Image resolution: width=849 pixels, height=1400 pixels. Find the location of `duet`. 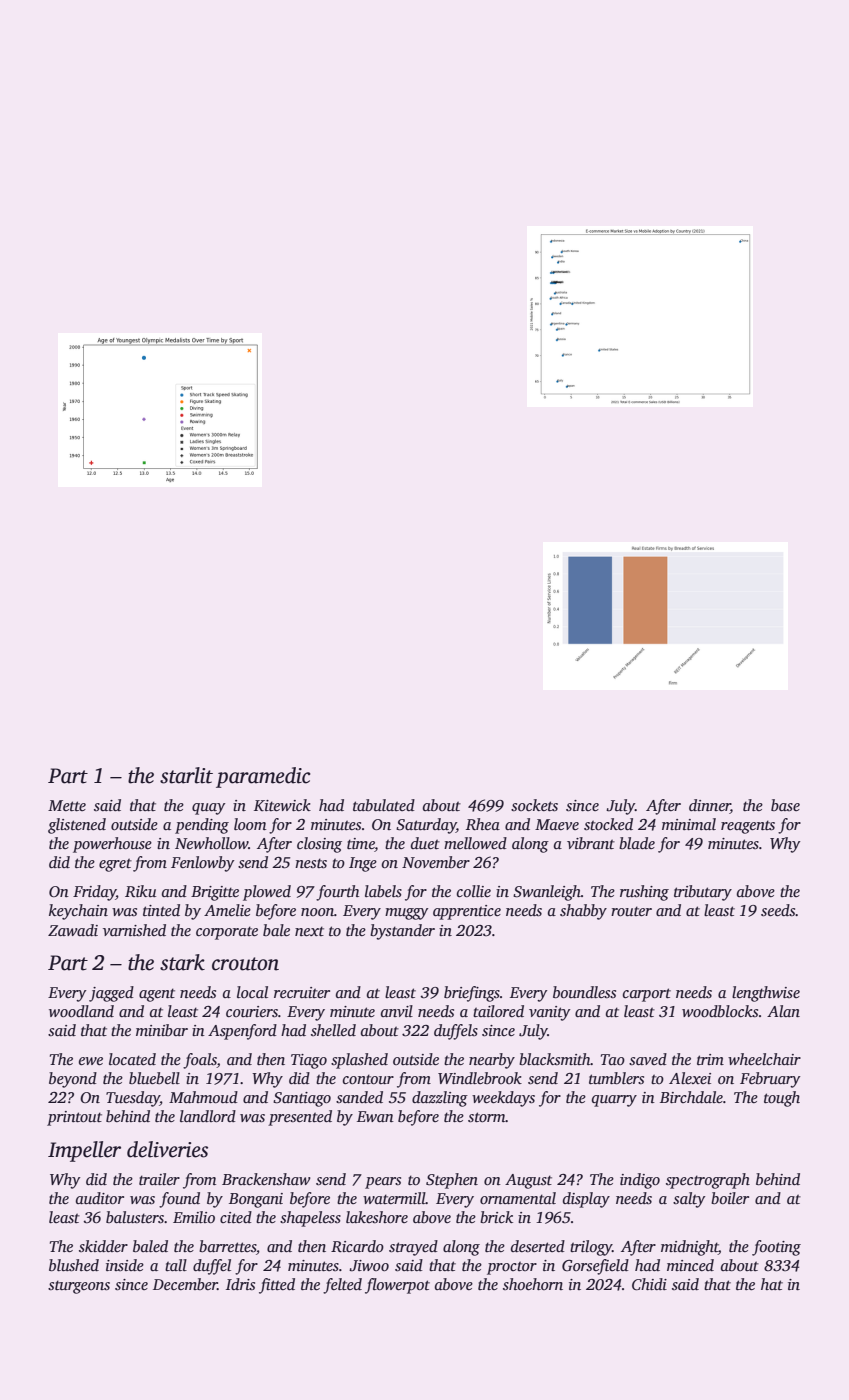

duet is located at coordinates (425, 843).
